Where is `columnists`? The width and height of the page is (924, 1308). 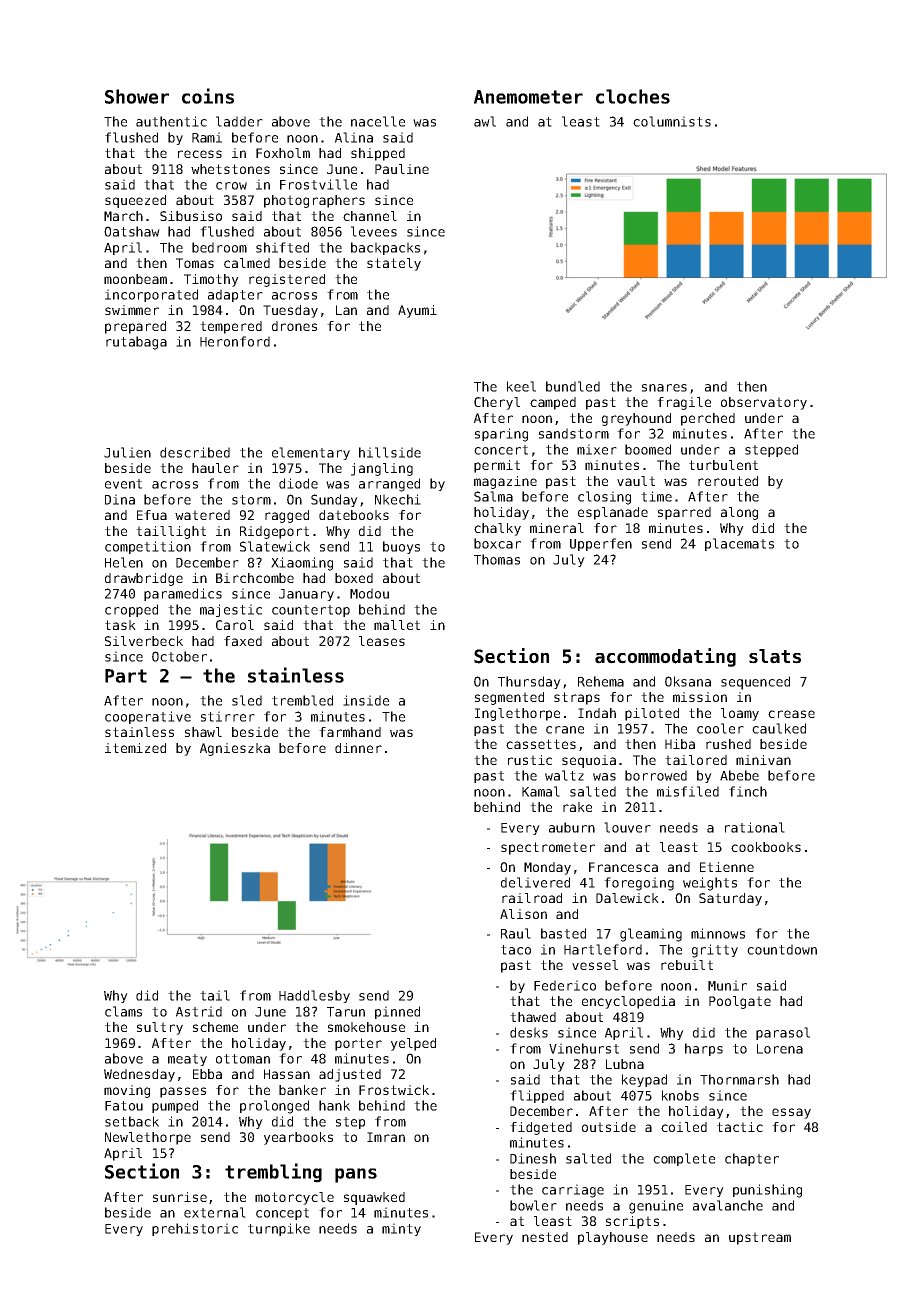 columnists is located at coordinates (672, 121).
